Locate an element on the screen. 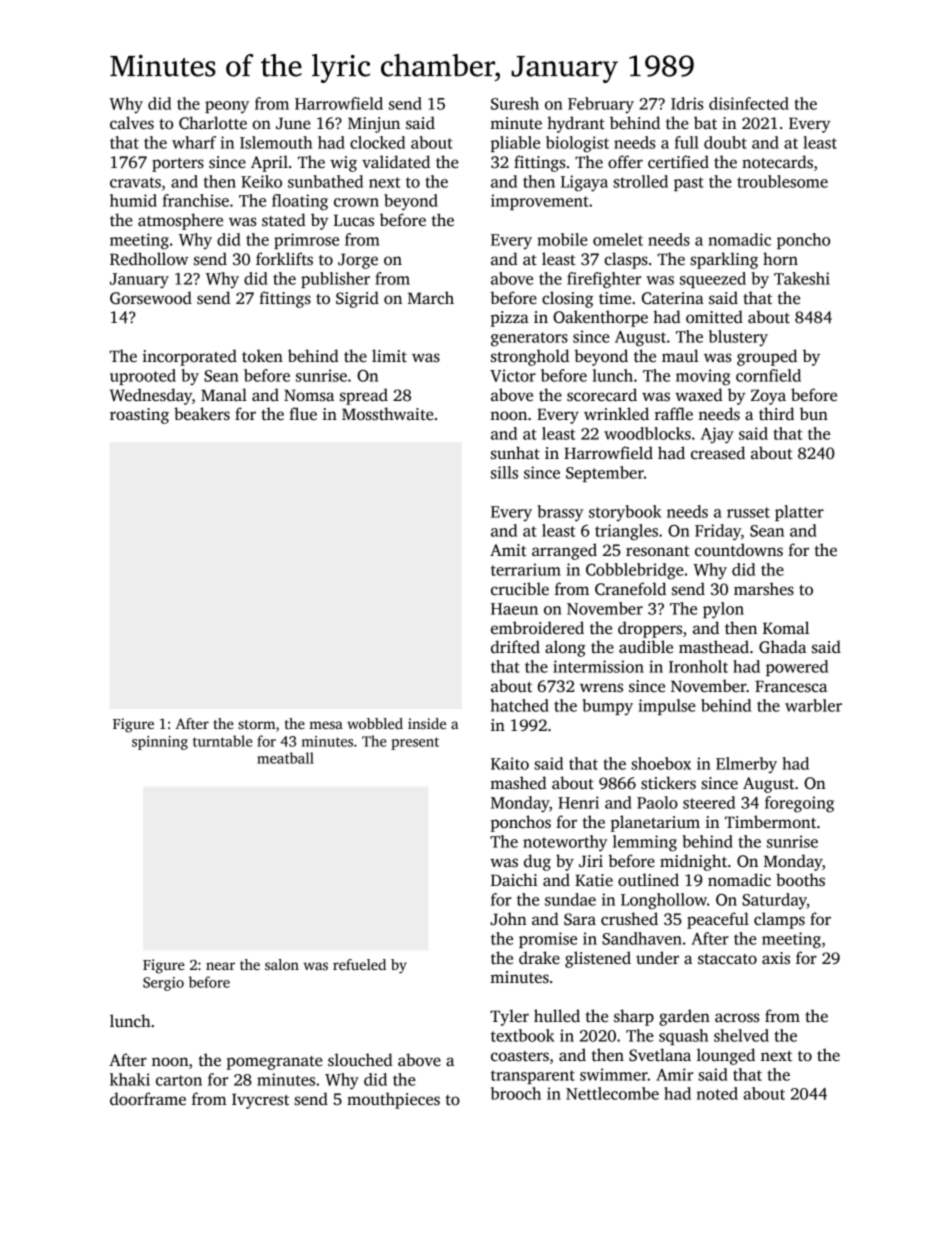  crucible is located at coordinates (520, 589).
